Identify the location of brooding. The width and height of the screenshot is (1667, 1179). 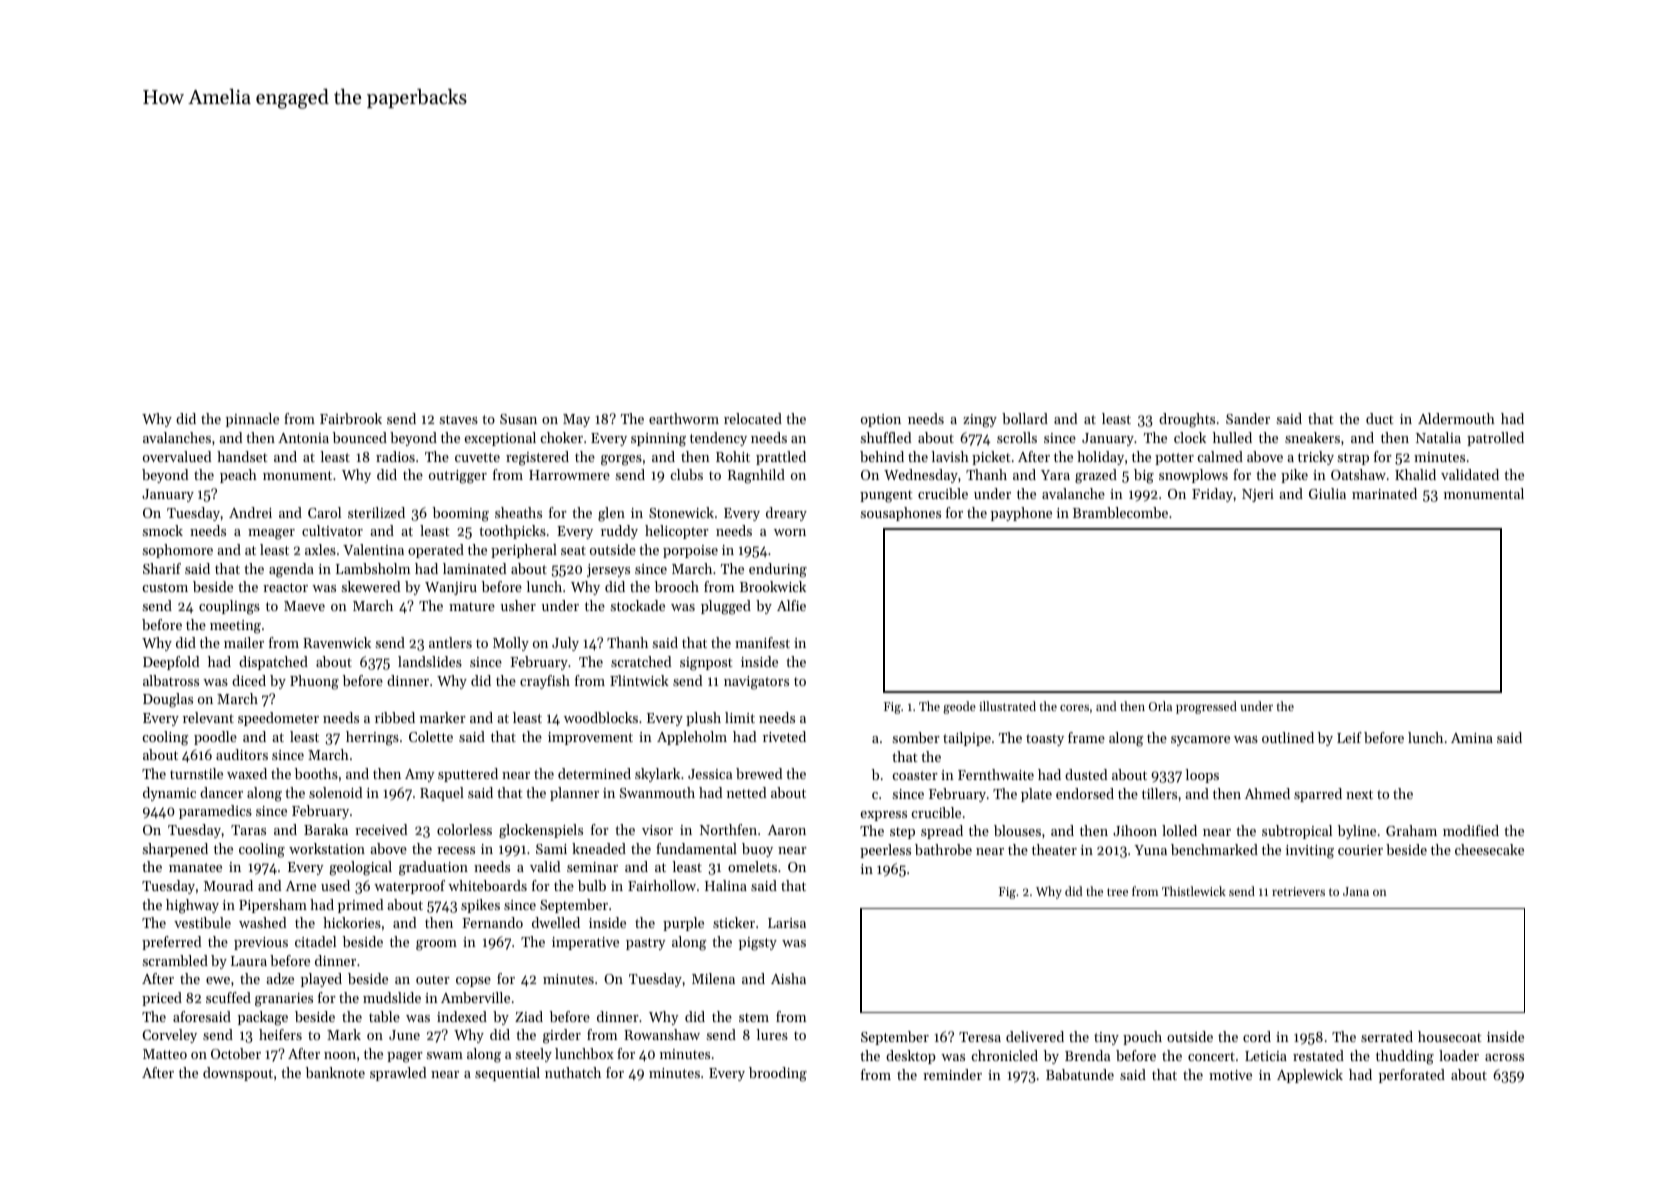
(778, 1074).
